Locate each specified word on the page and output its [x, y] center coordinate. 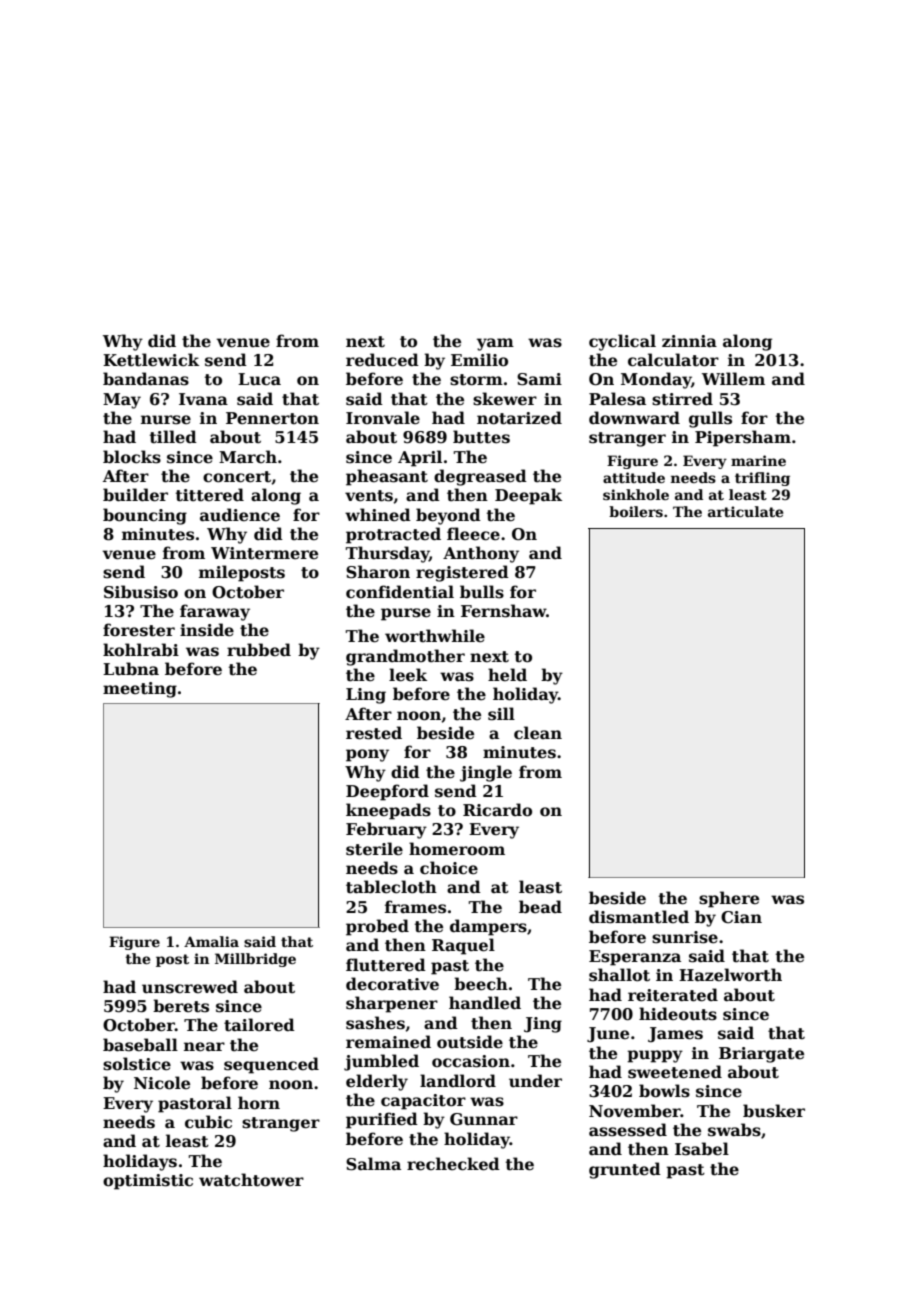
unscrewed [190, 987]
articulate [745, 511]
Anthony [481, 554]
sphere [729, 899]
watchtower [251, 1180]
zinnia [689, 341]
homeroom [457, 849]
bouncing [145, 516]
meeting [140, 690]
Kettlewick [151, 360]
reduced [382, 360]
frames [415, 907]
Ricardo [497, 810]
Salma [373, 1164]
